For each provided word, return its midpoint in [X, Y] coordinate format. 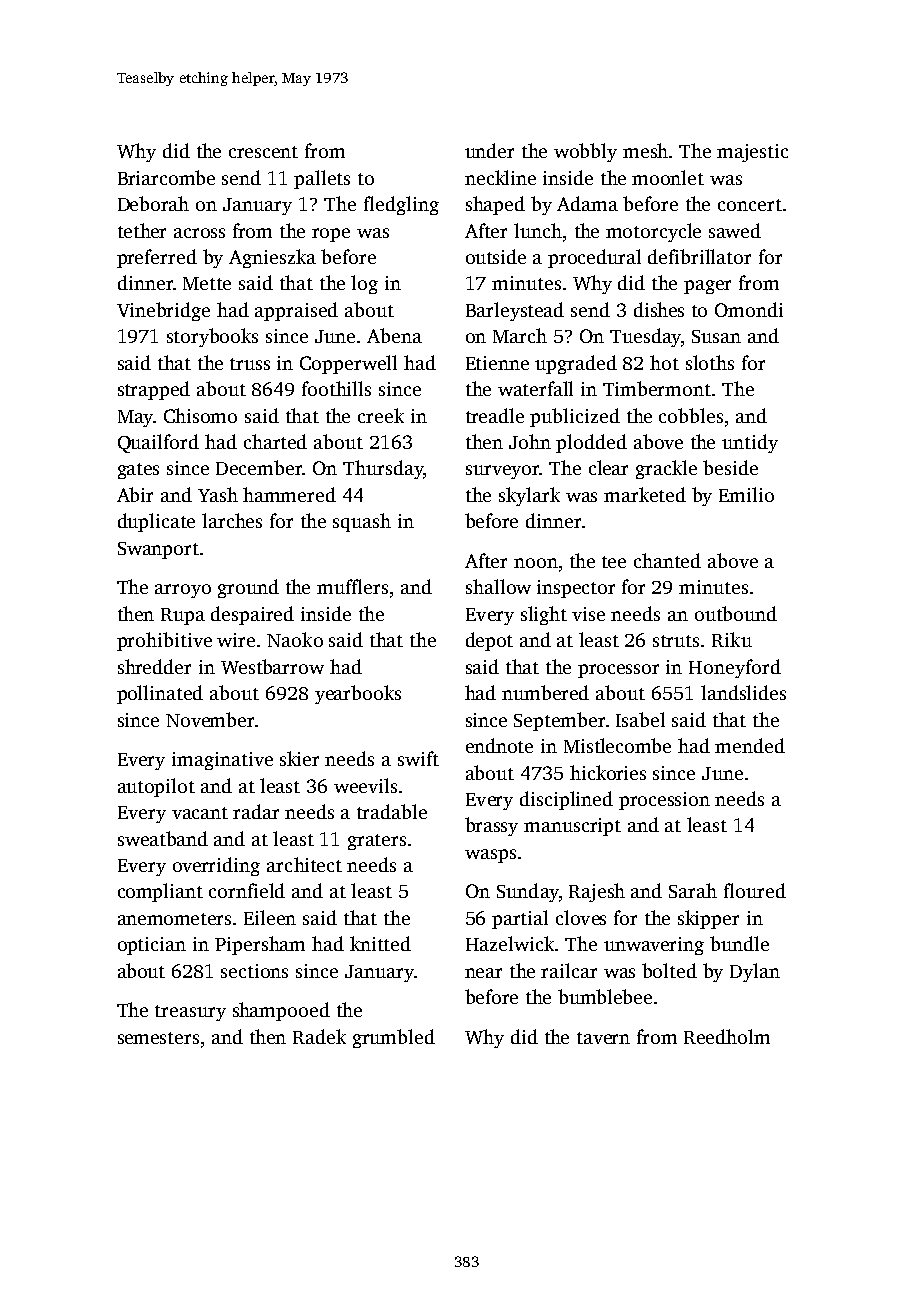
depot [489, 641]
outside [496, 256]
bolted [669, 970]
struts [676, 641]
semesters [158, 1038]
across [199, 233]
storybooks [212, 337]
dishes [659, 309]
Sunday [528, 892]
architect [304, 864]
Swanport [158, 550]
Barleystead [515, 311]
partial [520, 919]
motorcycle [653, 232]
